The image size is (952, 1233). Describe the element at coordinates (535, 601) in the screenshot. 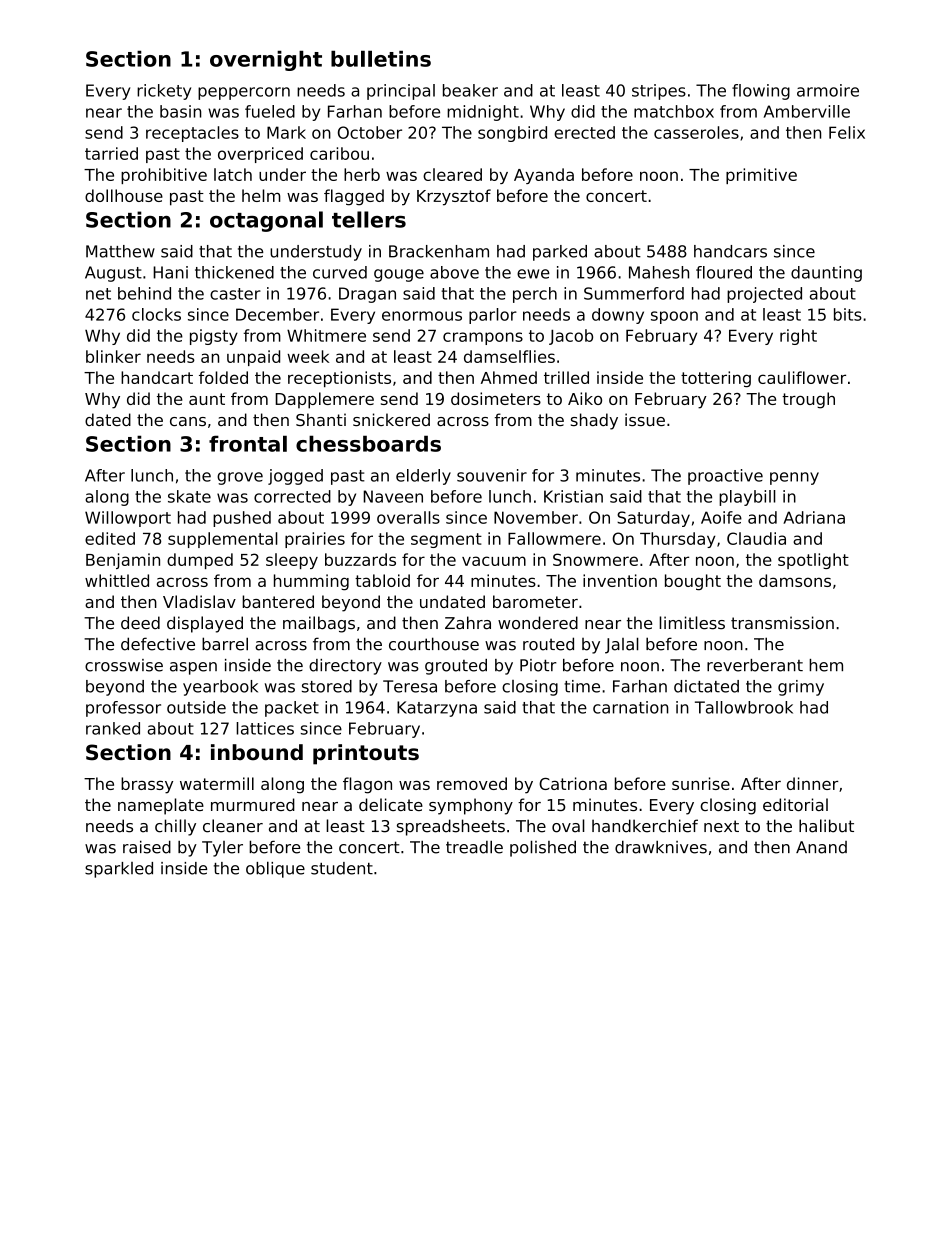

I see `barometer` at that location.
